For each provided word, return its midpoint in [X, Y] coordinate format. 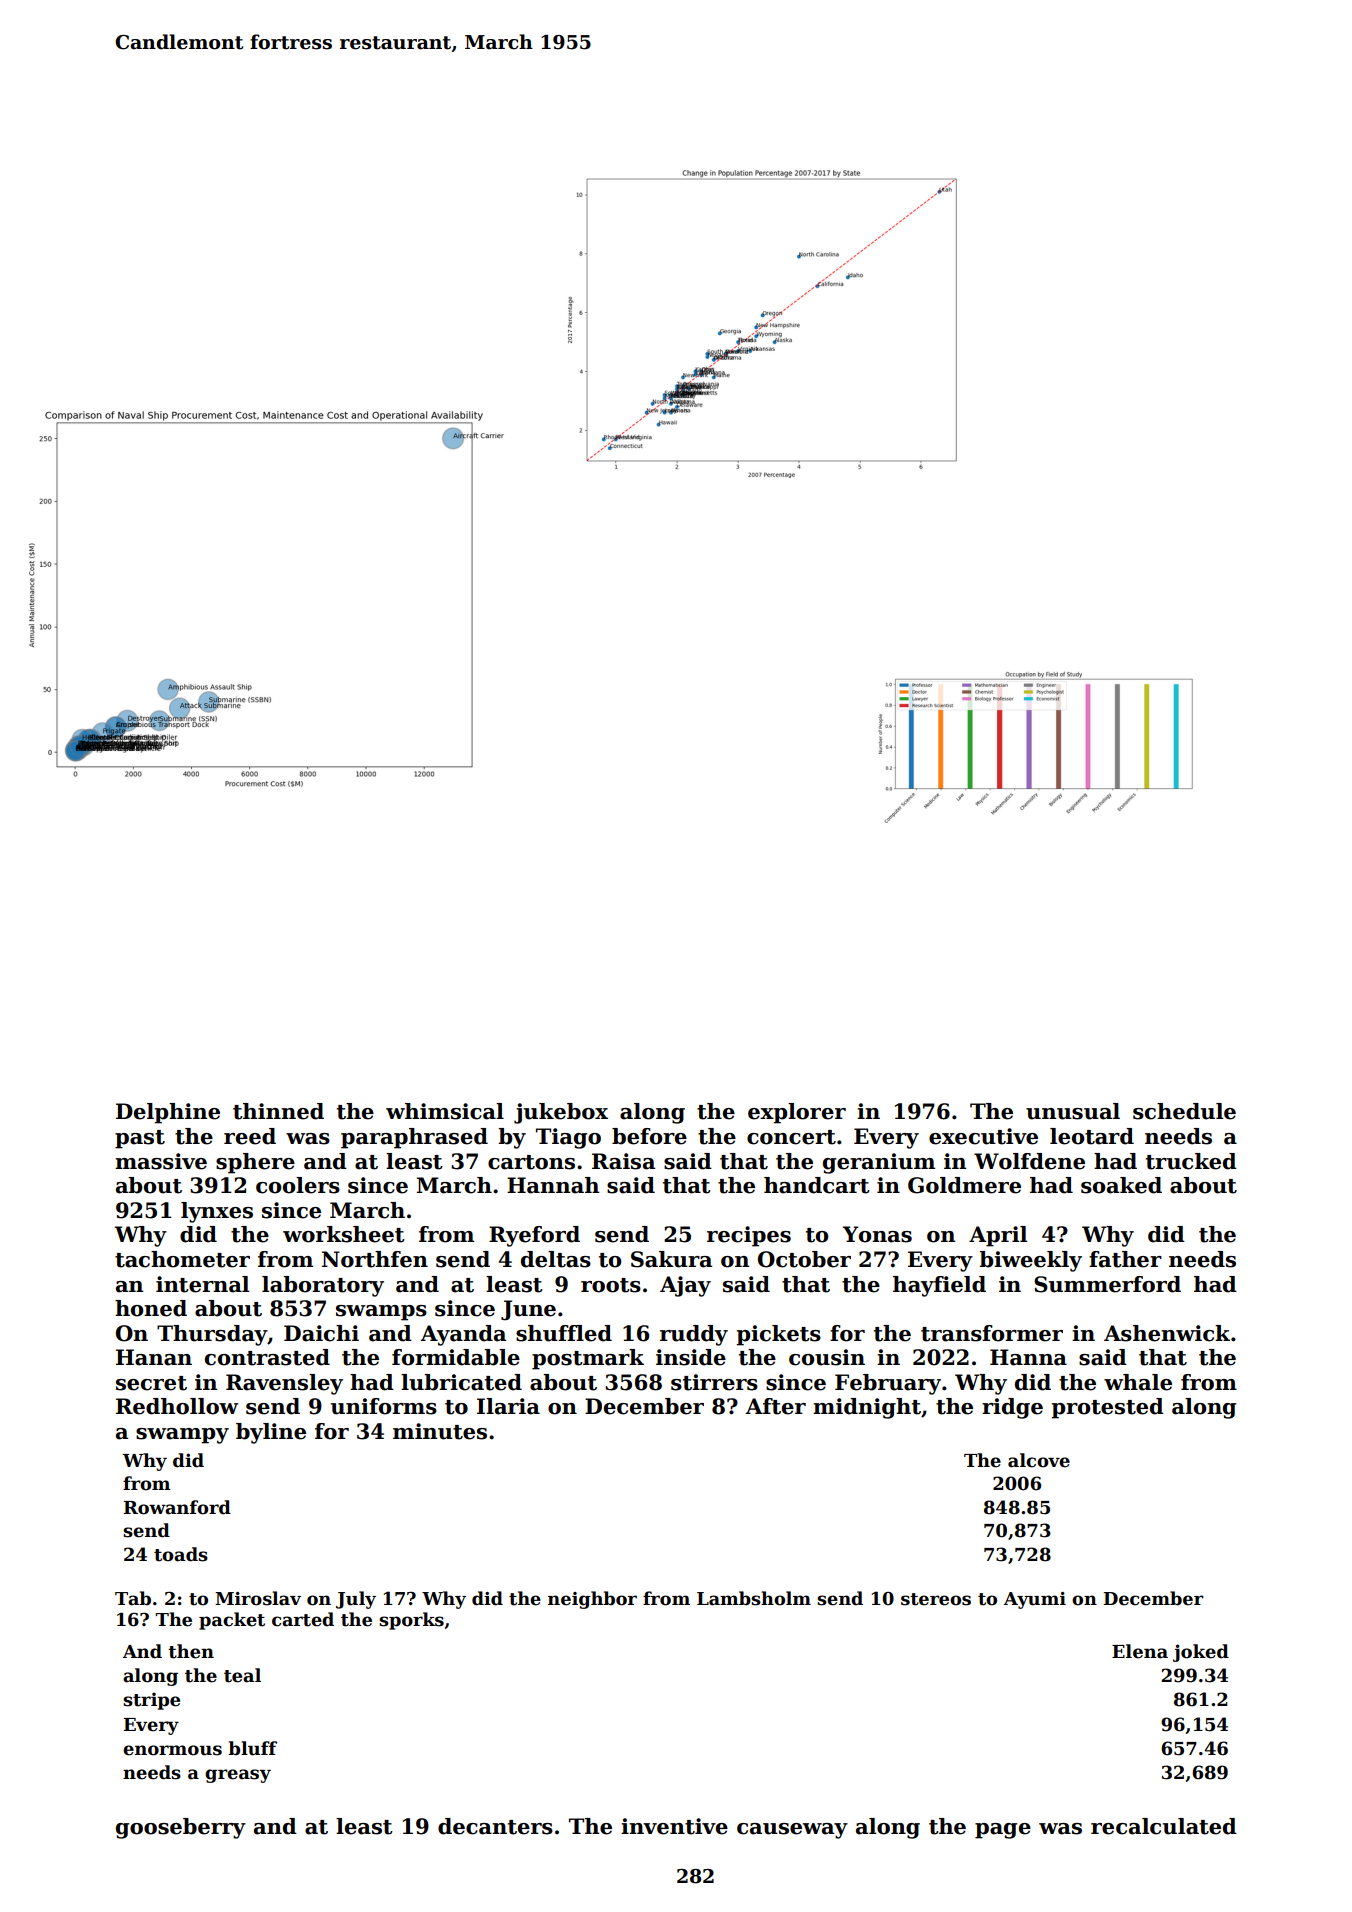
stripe [151, 1701]
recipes [749, 1236]
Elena [1140, 1651]
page [1003, 1831]
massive [161, 1161]
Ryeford [534, 1236]
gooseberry [181, 1828]
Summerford [1107, 1284]
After [775, 1406]
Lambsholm [754, 1598]
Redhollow [177, 1406]
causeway [792, 1831]
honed [151, 1308]
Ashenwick [1167, 1333]
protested [1107, 1408]
